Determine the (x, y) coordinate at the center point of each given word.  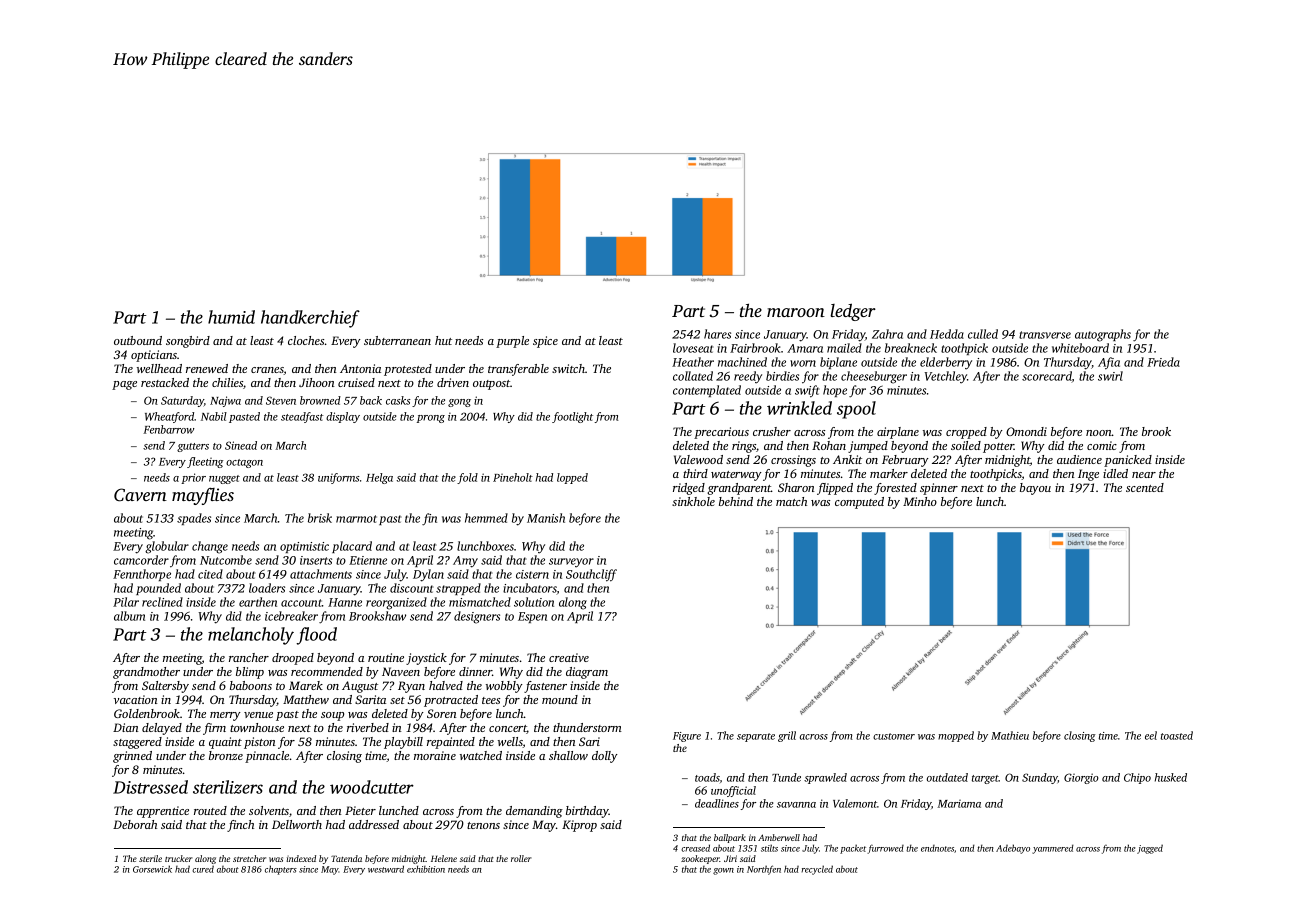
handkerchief (310, 319)
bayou (1035, 489)
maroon (796, 312)
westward (386, 869)
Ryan (411, 687)
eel (1151, 735)
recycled (817, 870)
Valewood (698, 459)
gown (723, 871)
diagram (587, 673)
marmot (356, 519)
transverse (1045, 335)
